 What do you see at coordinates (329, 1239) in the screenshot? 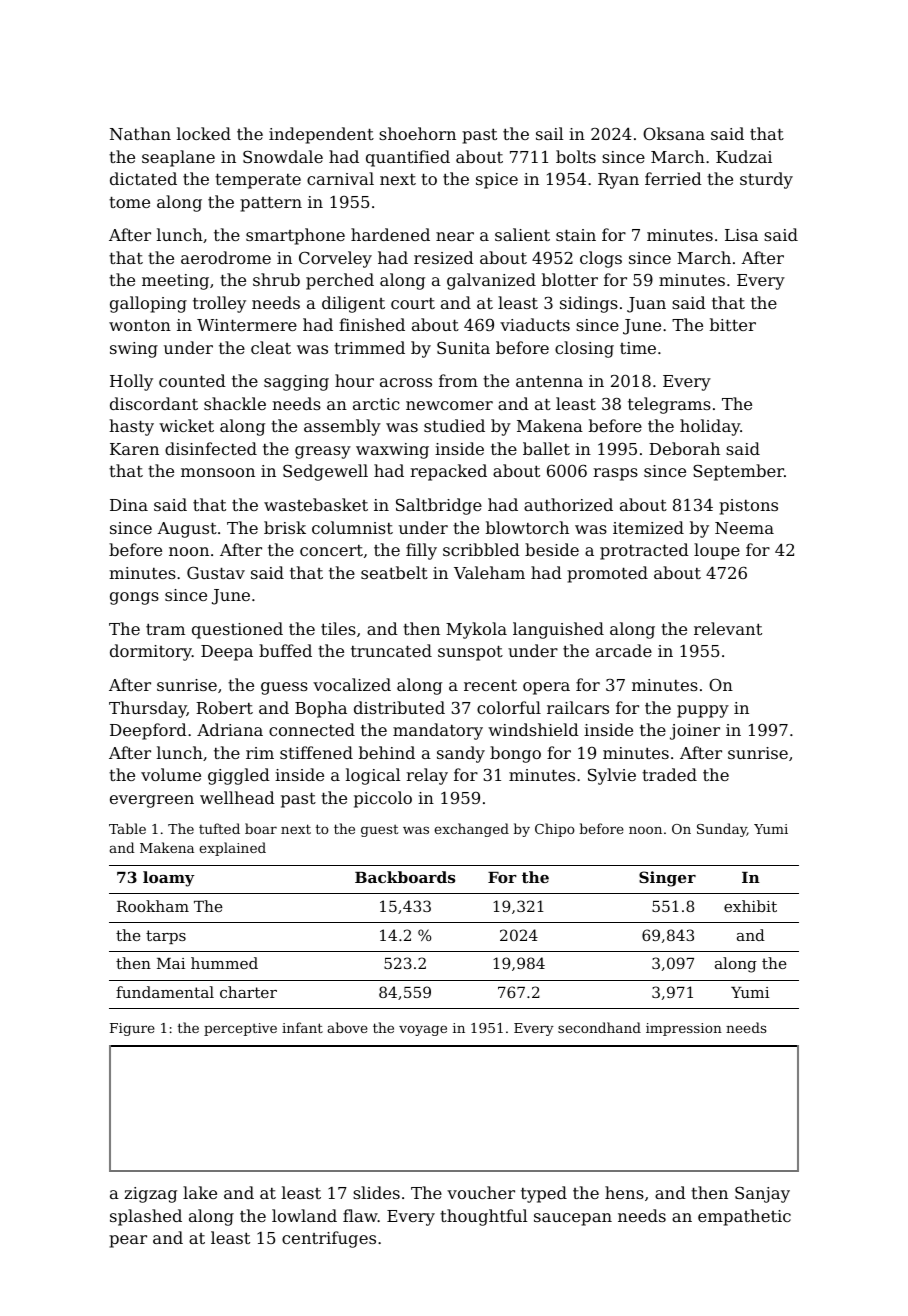
I see `centrifuges` at bounding box center [329, 1239].
